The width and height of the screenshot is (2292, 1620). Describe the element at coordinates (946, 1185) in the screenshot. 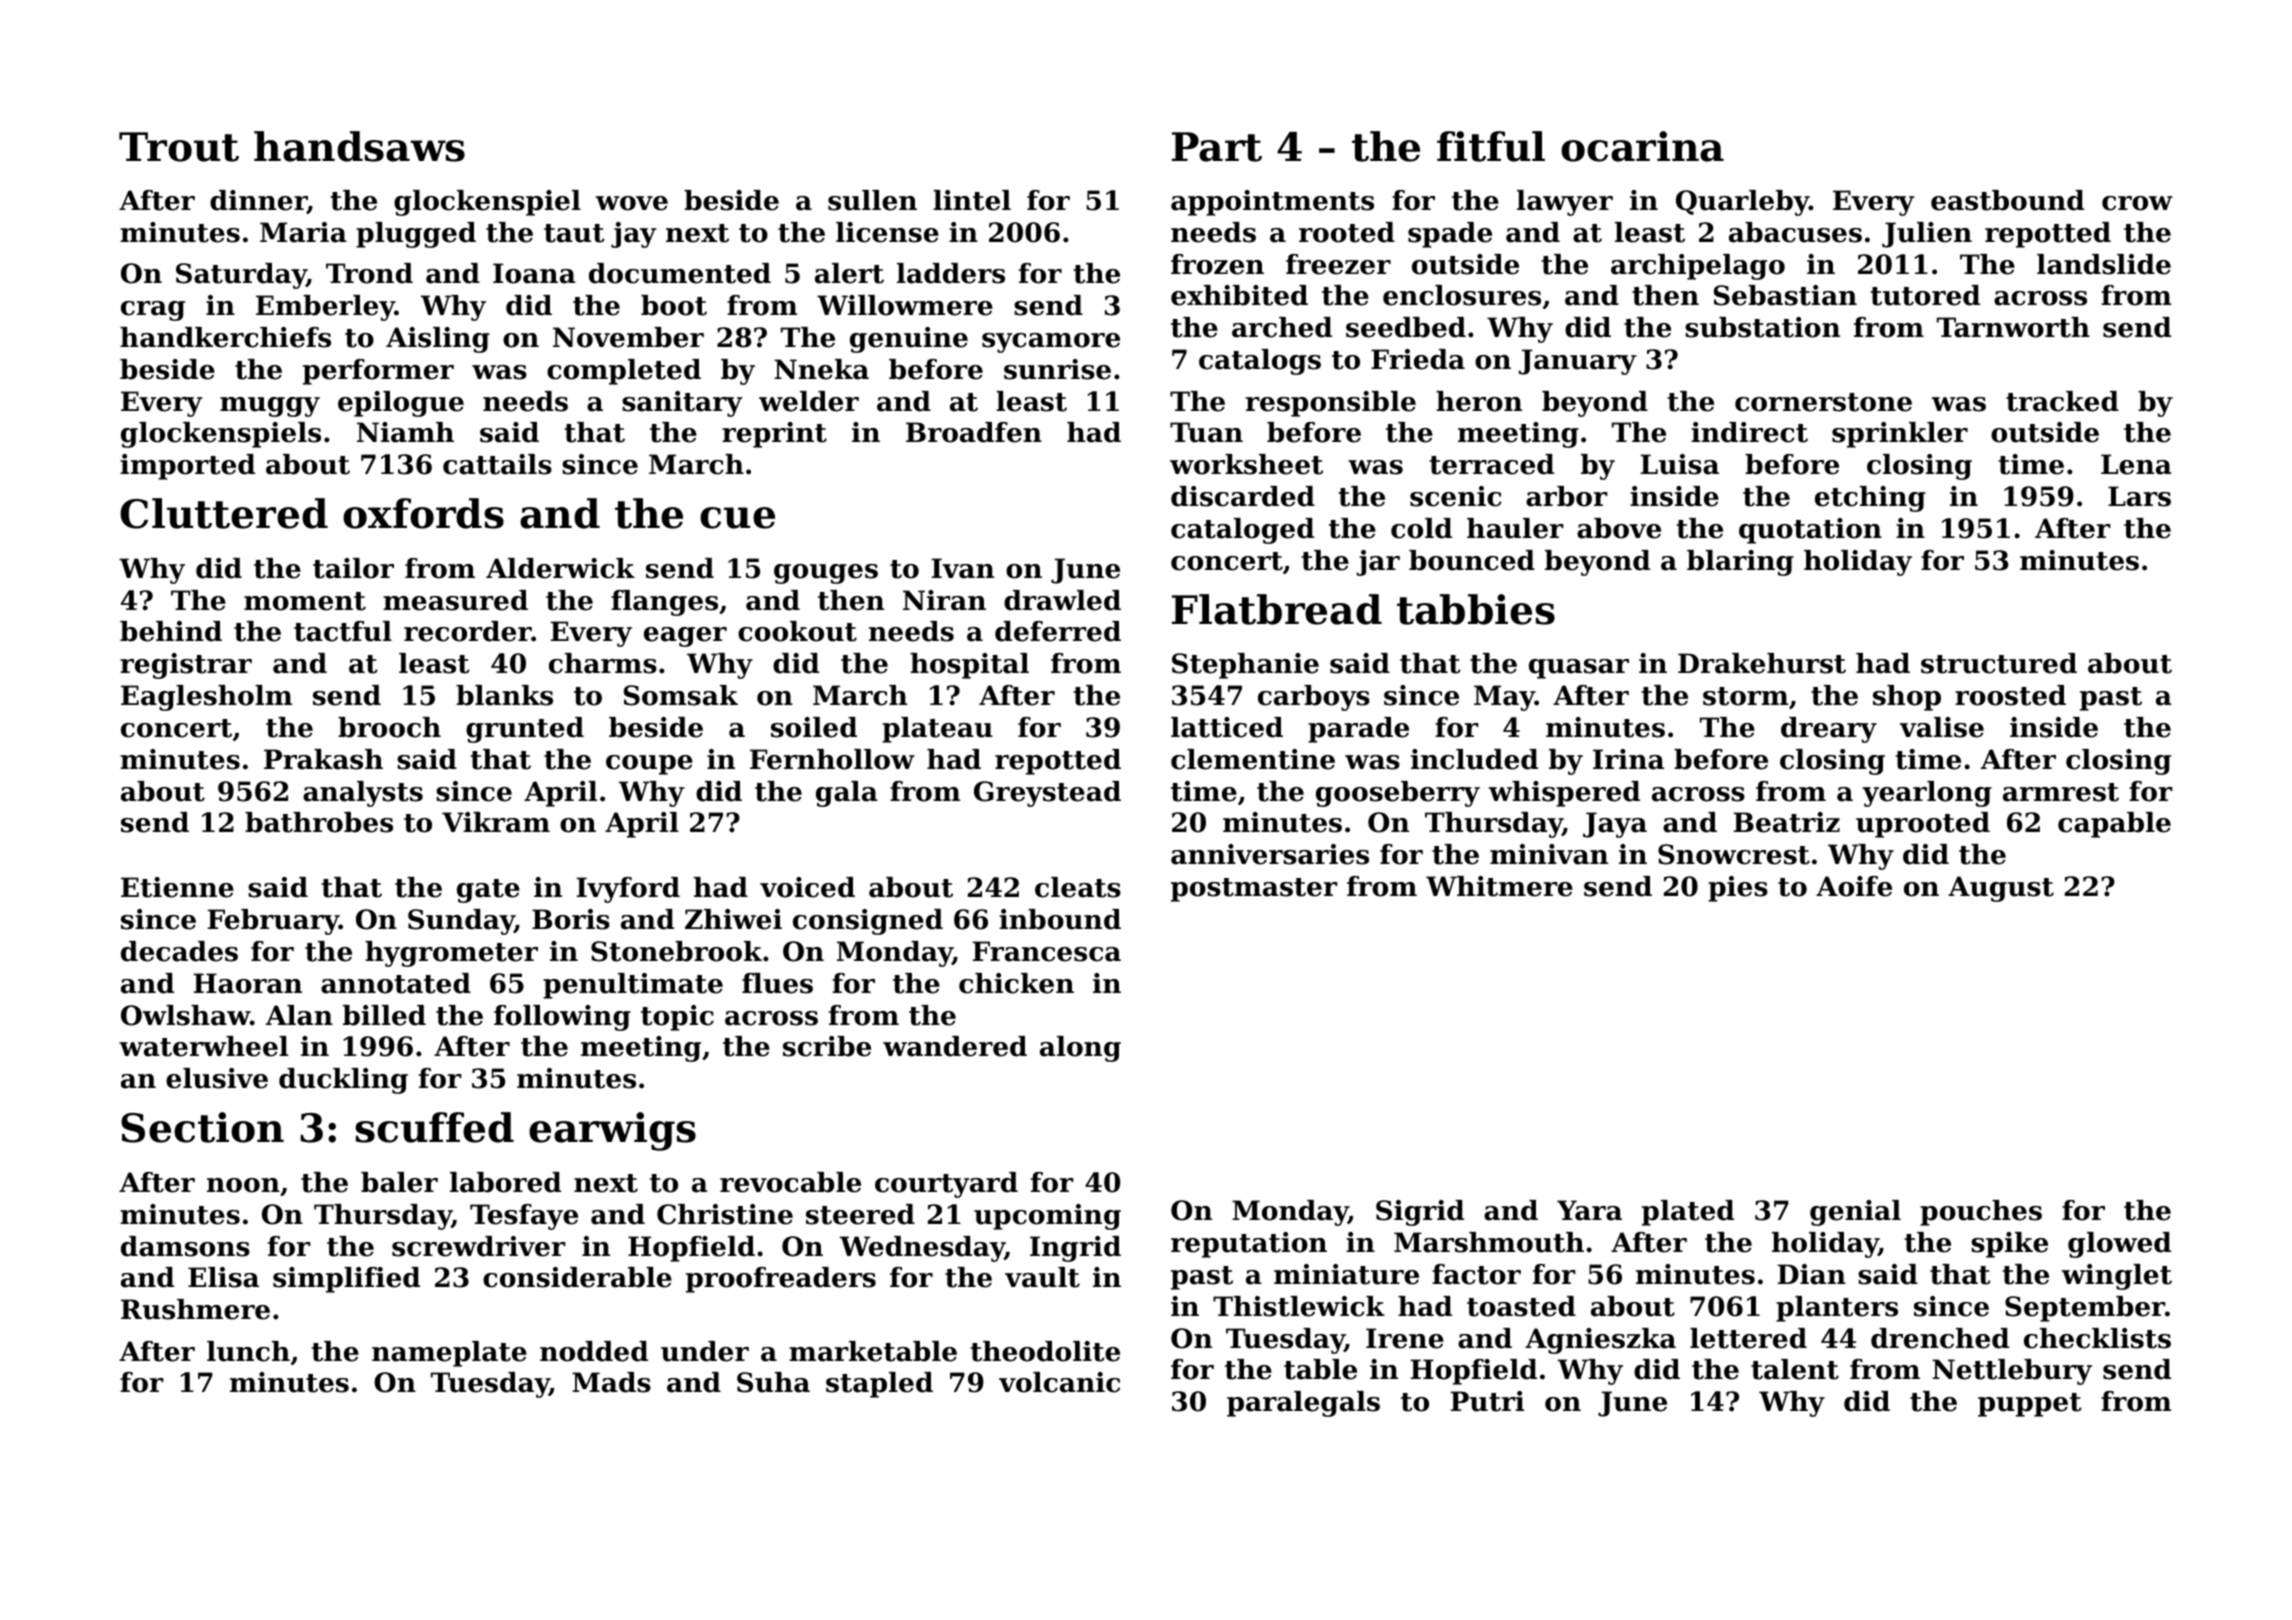

I see `courtyard` at that location.
